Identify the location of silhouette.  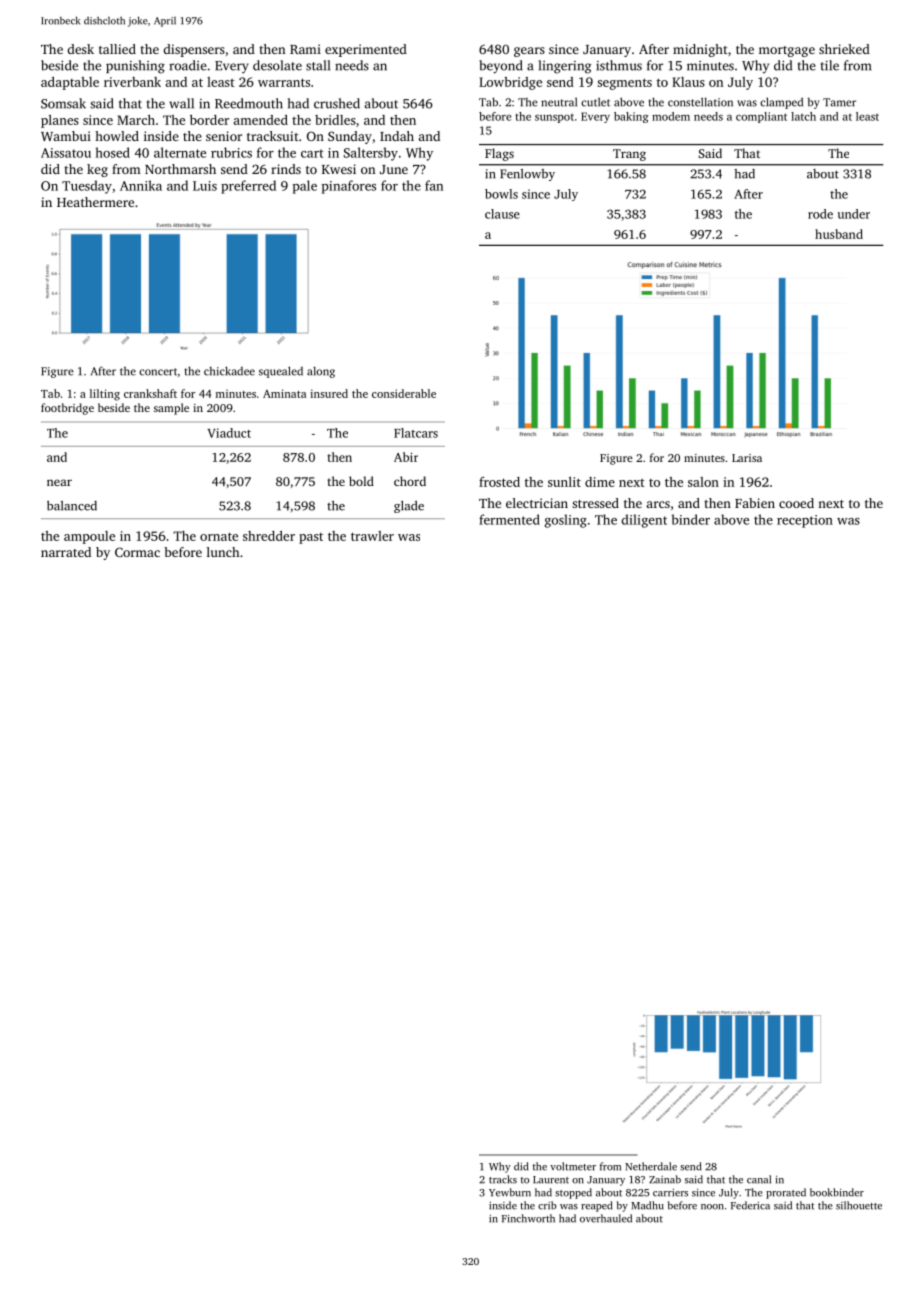
(859, 1205).
